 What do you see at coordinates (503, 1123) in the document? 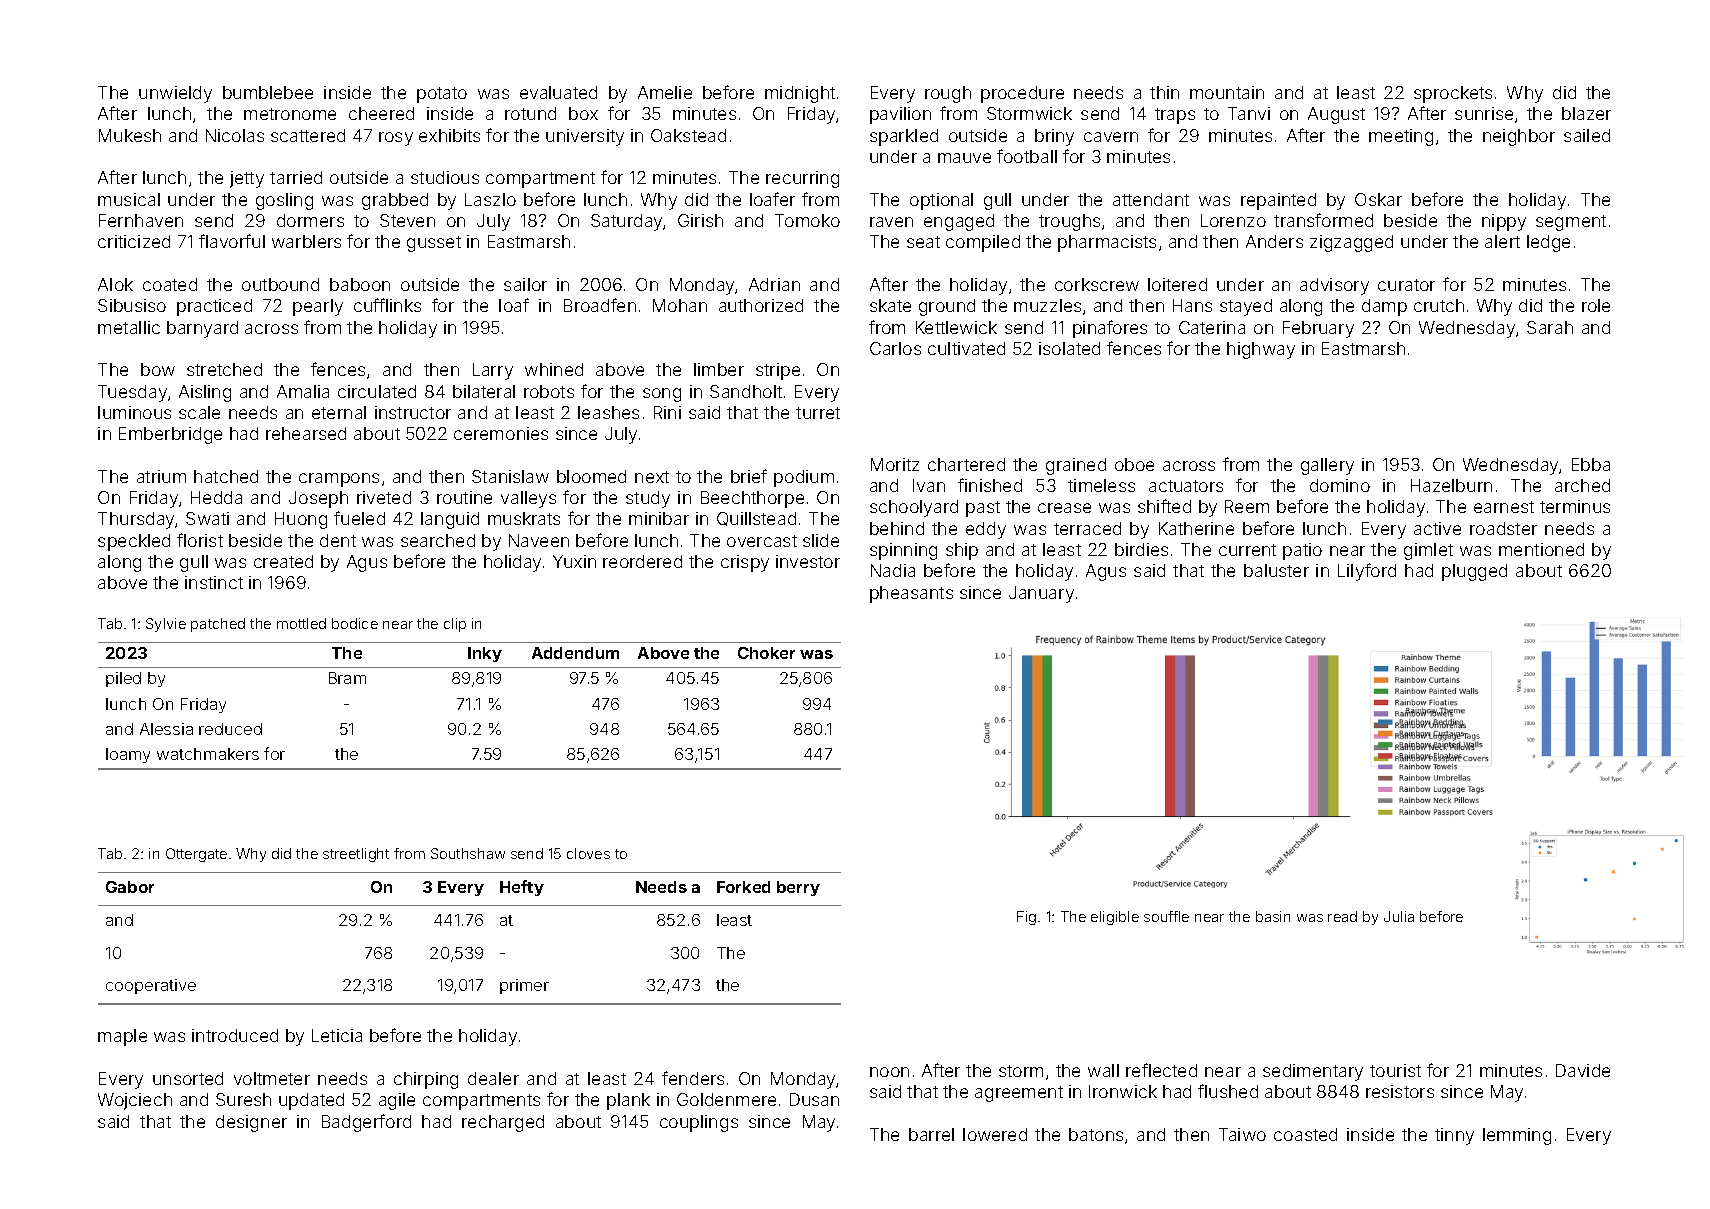
I see `recharged` at bounding box center [503, 1123].
